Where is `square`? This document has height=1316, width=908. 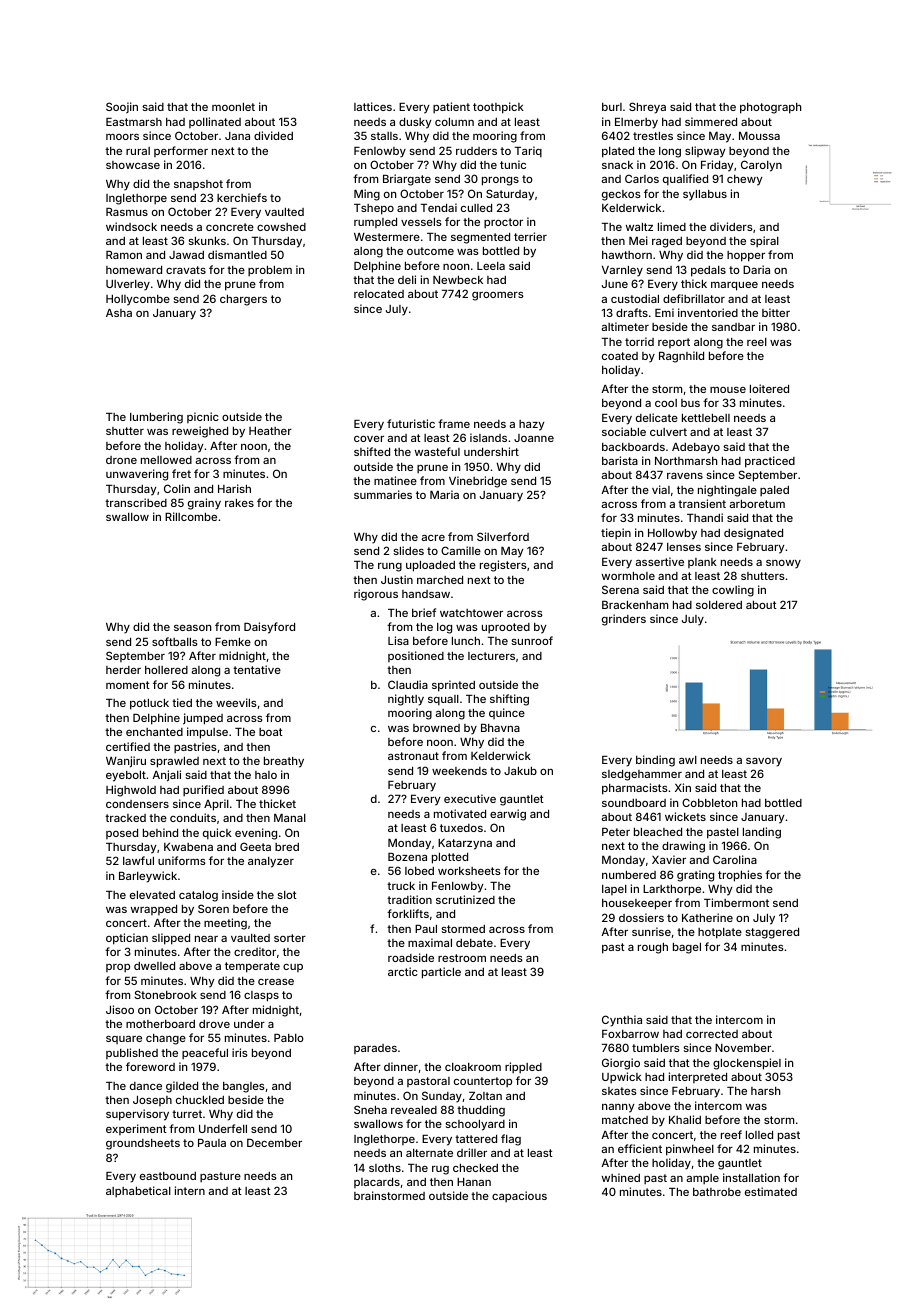
square is located at coordinates (124, 1040).
